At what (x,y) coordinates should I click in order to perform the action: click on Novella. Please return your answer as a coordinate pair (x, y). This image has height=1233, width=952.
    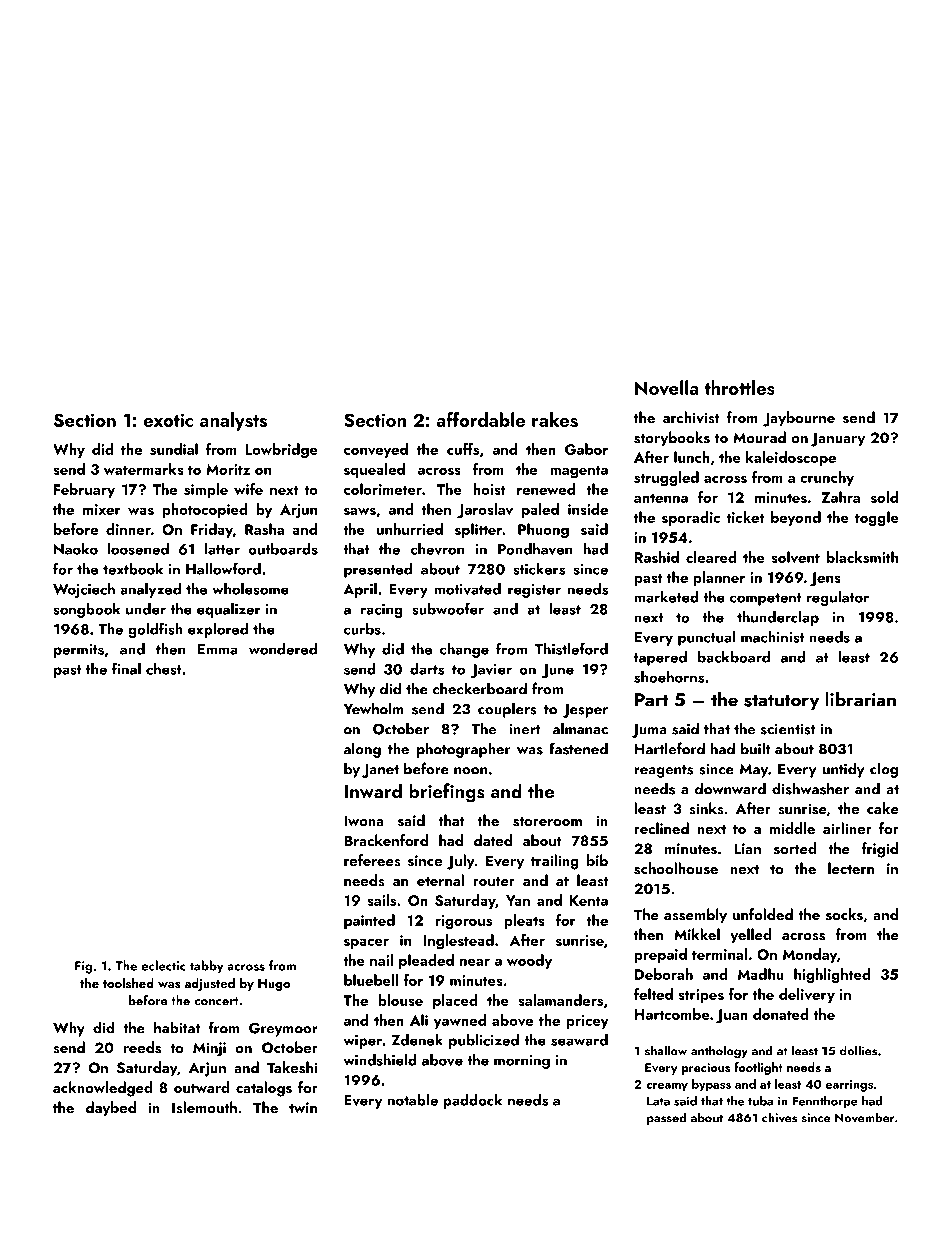
    Looking at the image, I should click on (666, 387).
